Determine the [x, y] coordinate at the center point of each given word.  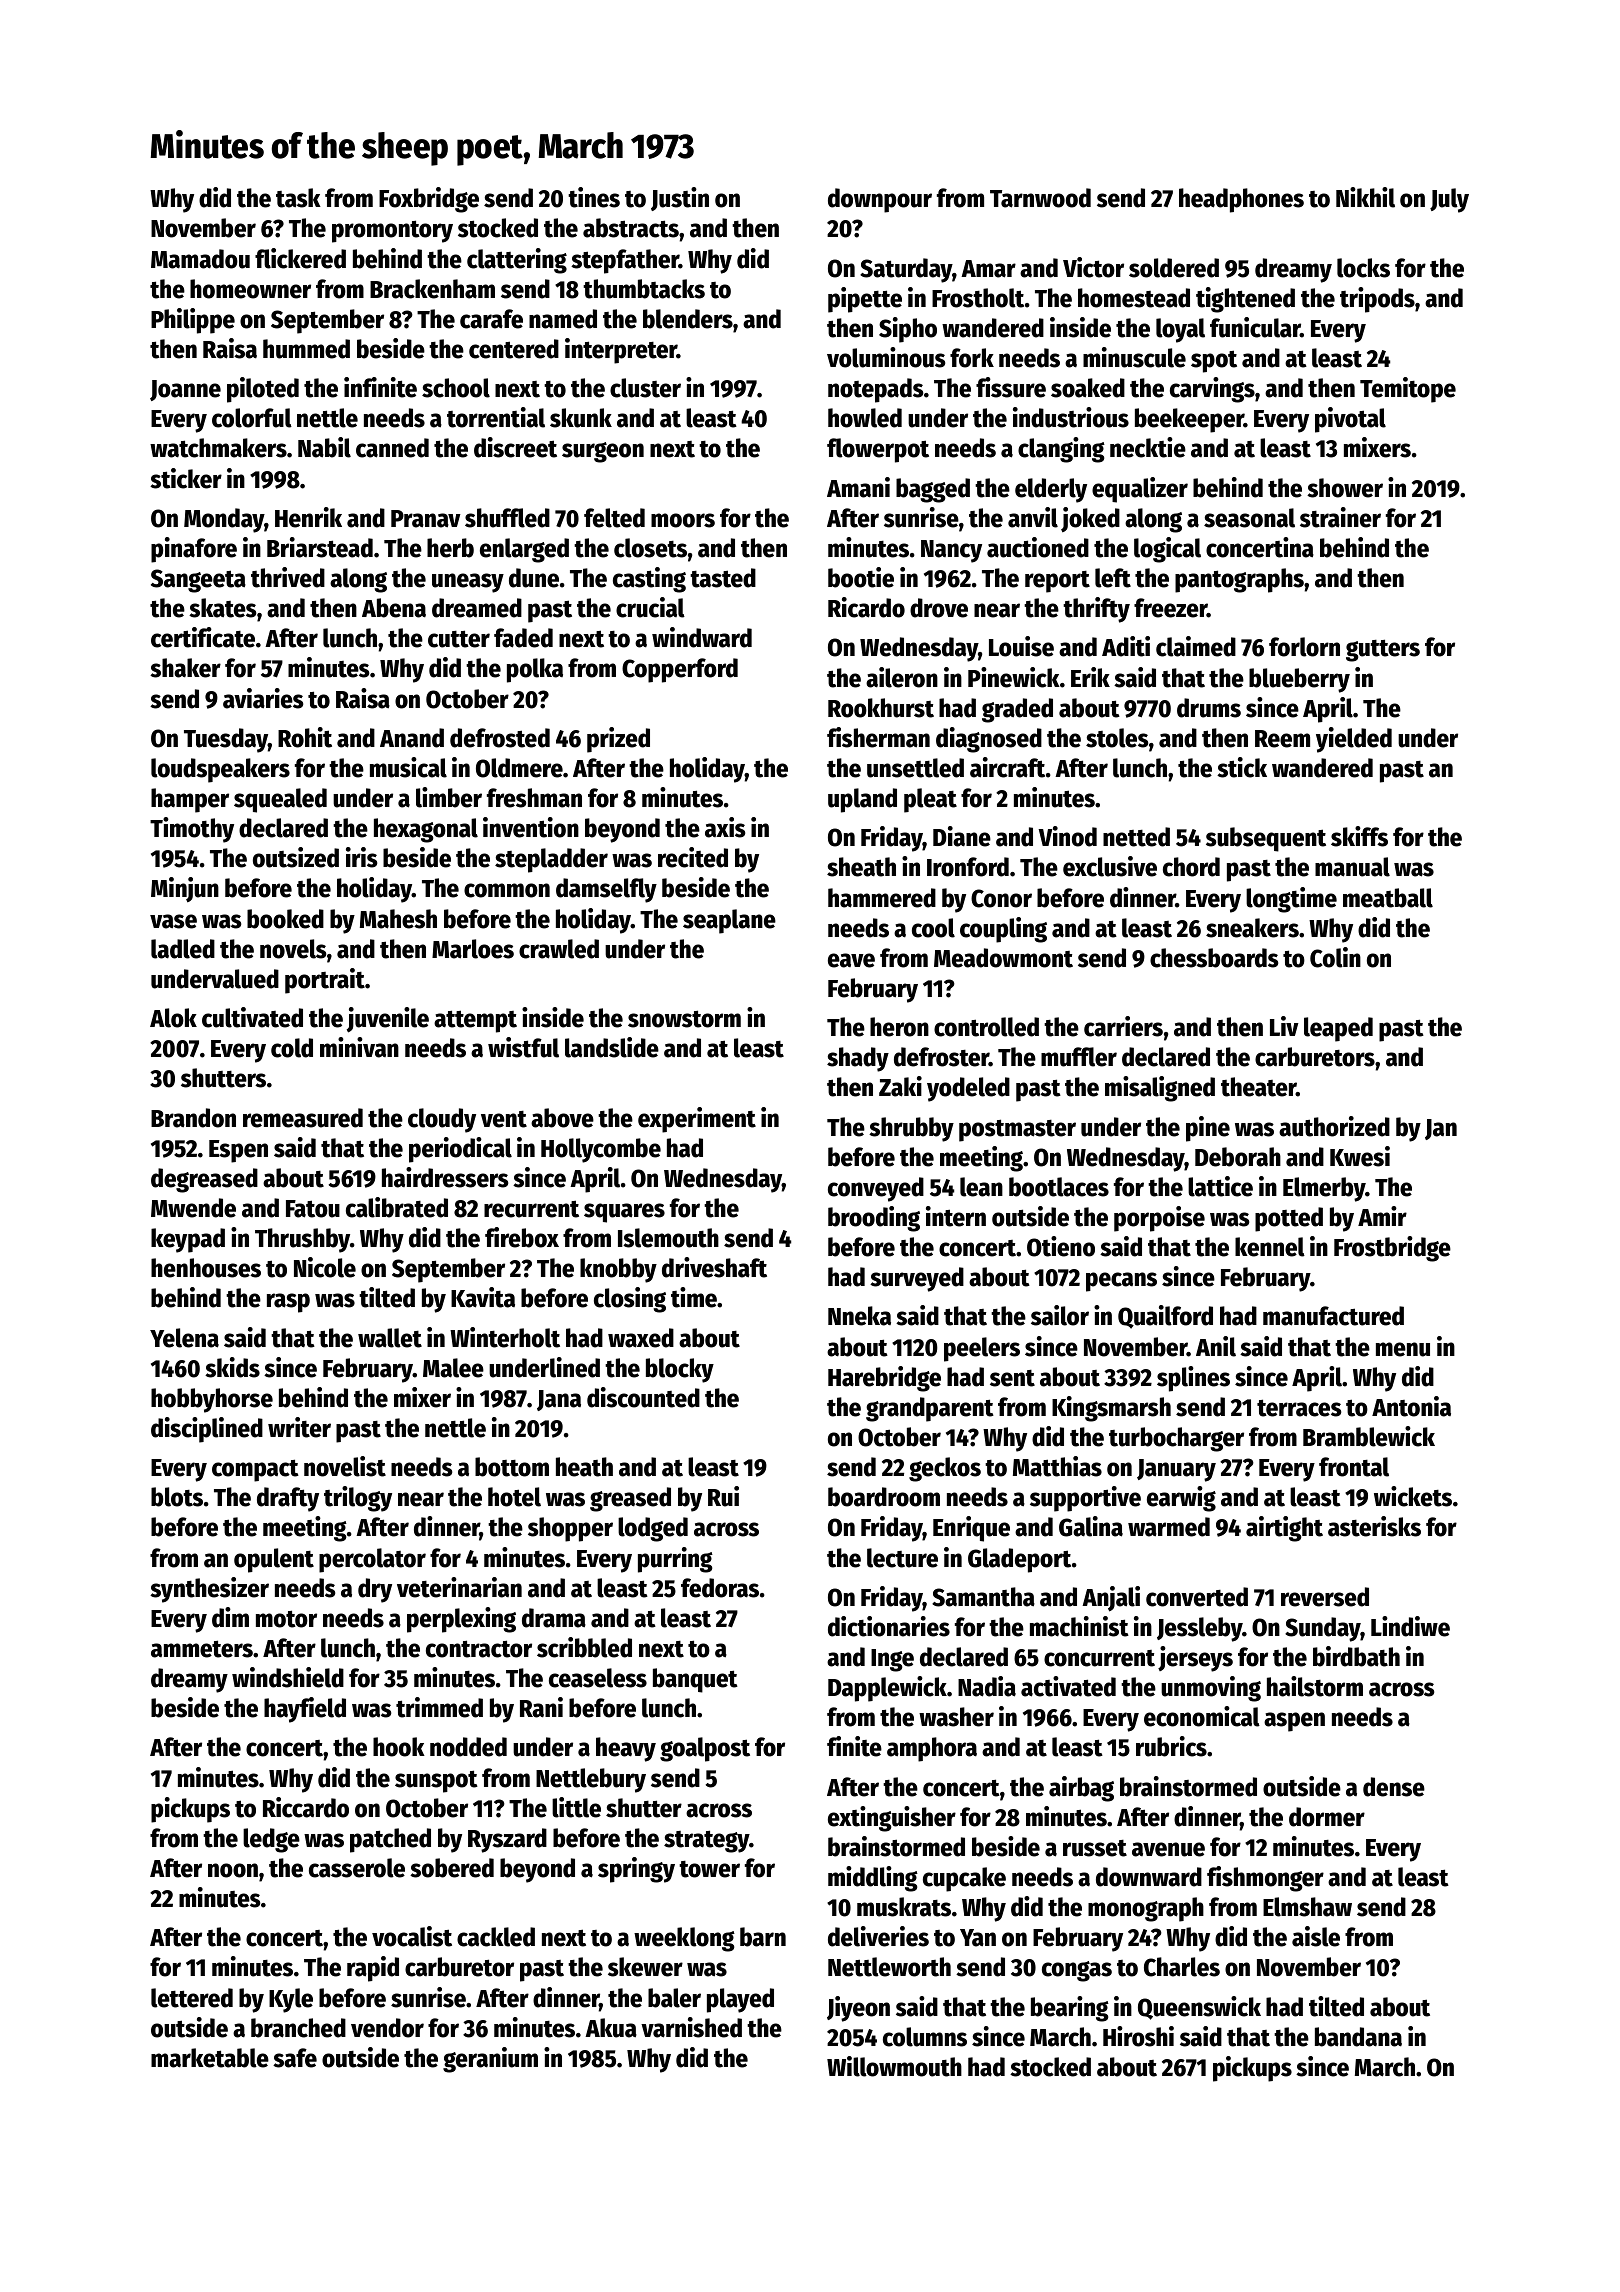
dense [1394, 1787]
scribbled [584, 1647]
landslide [612, 1047]
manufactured [1333, 1316]
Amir [1382, 1216]
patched [390, 1840]
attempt [475, 1021]
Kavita [483, 1297]
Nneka [859, 1316]
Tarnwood [1040, 198]
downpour [880, 200]
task [298, 198]
